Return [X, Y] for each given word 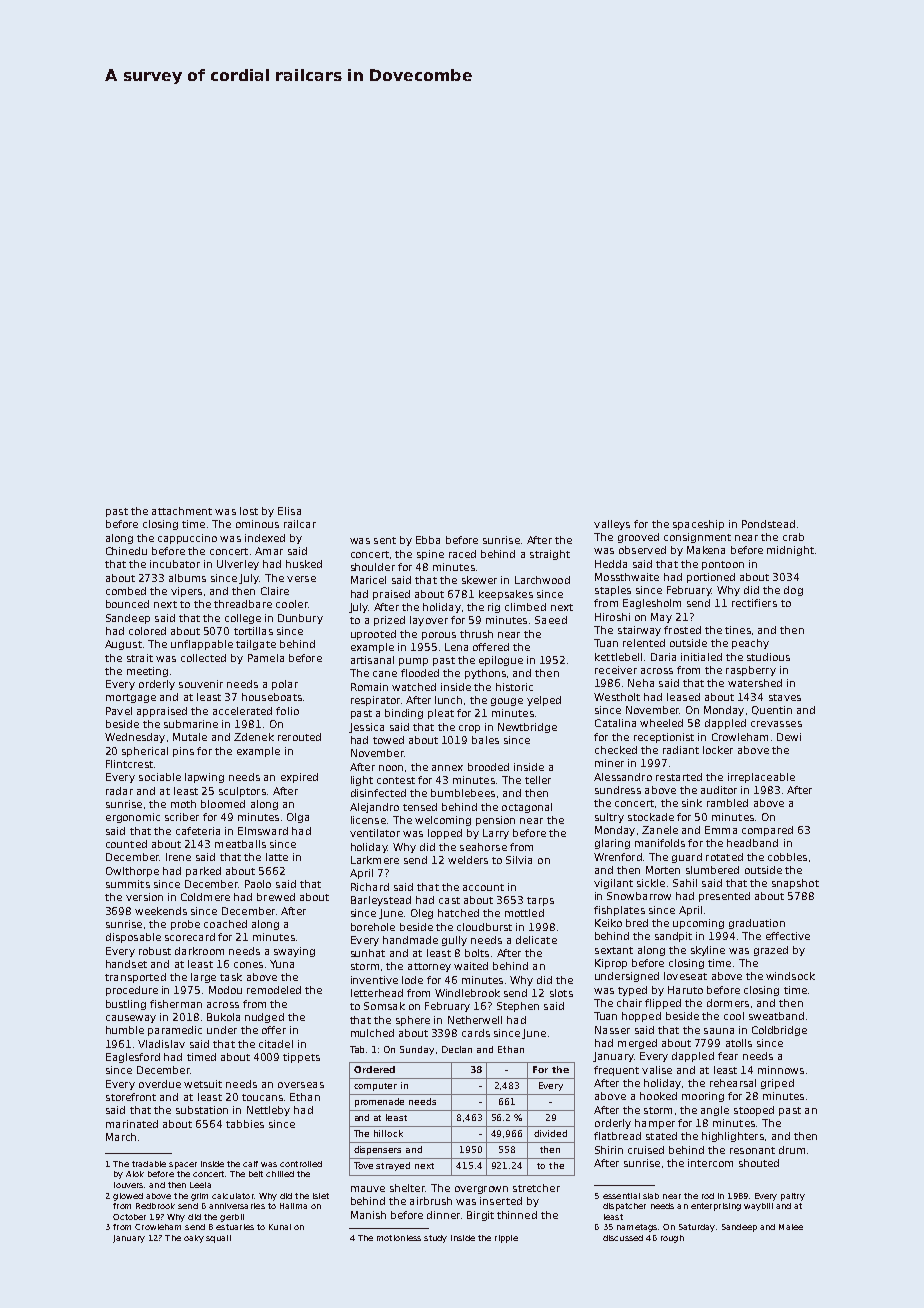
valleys [612, 525]
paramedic [175, 1031]
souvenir [201, 684]
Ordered [374, 1069]
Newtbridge [527, 728]
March [121, 1137]
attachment [182, 511]
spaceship [698, 525]
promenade [379, 1102]
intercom [710, 1163]
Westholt [617, 697]
